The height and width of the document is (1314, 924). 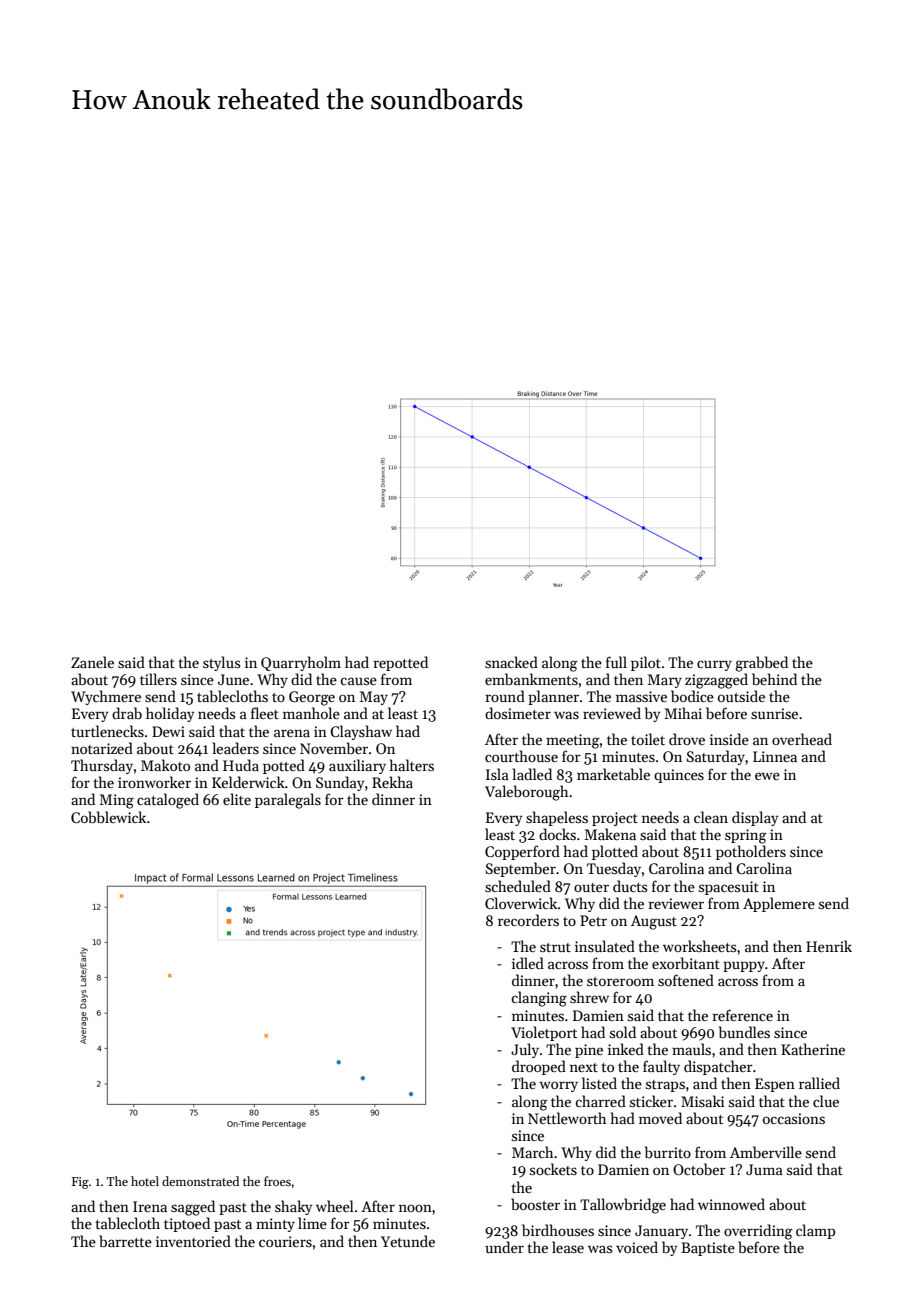 What do you see at coordinates (408, 1241) in the document?
I see `Yetunde` at bounding box center [408, 1241].
